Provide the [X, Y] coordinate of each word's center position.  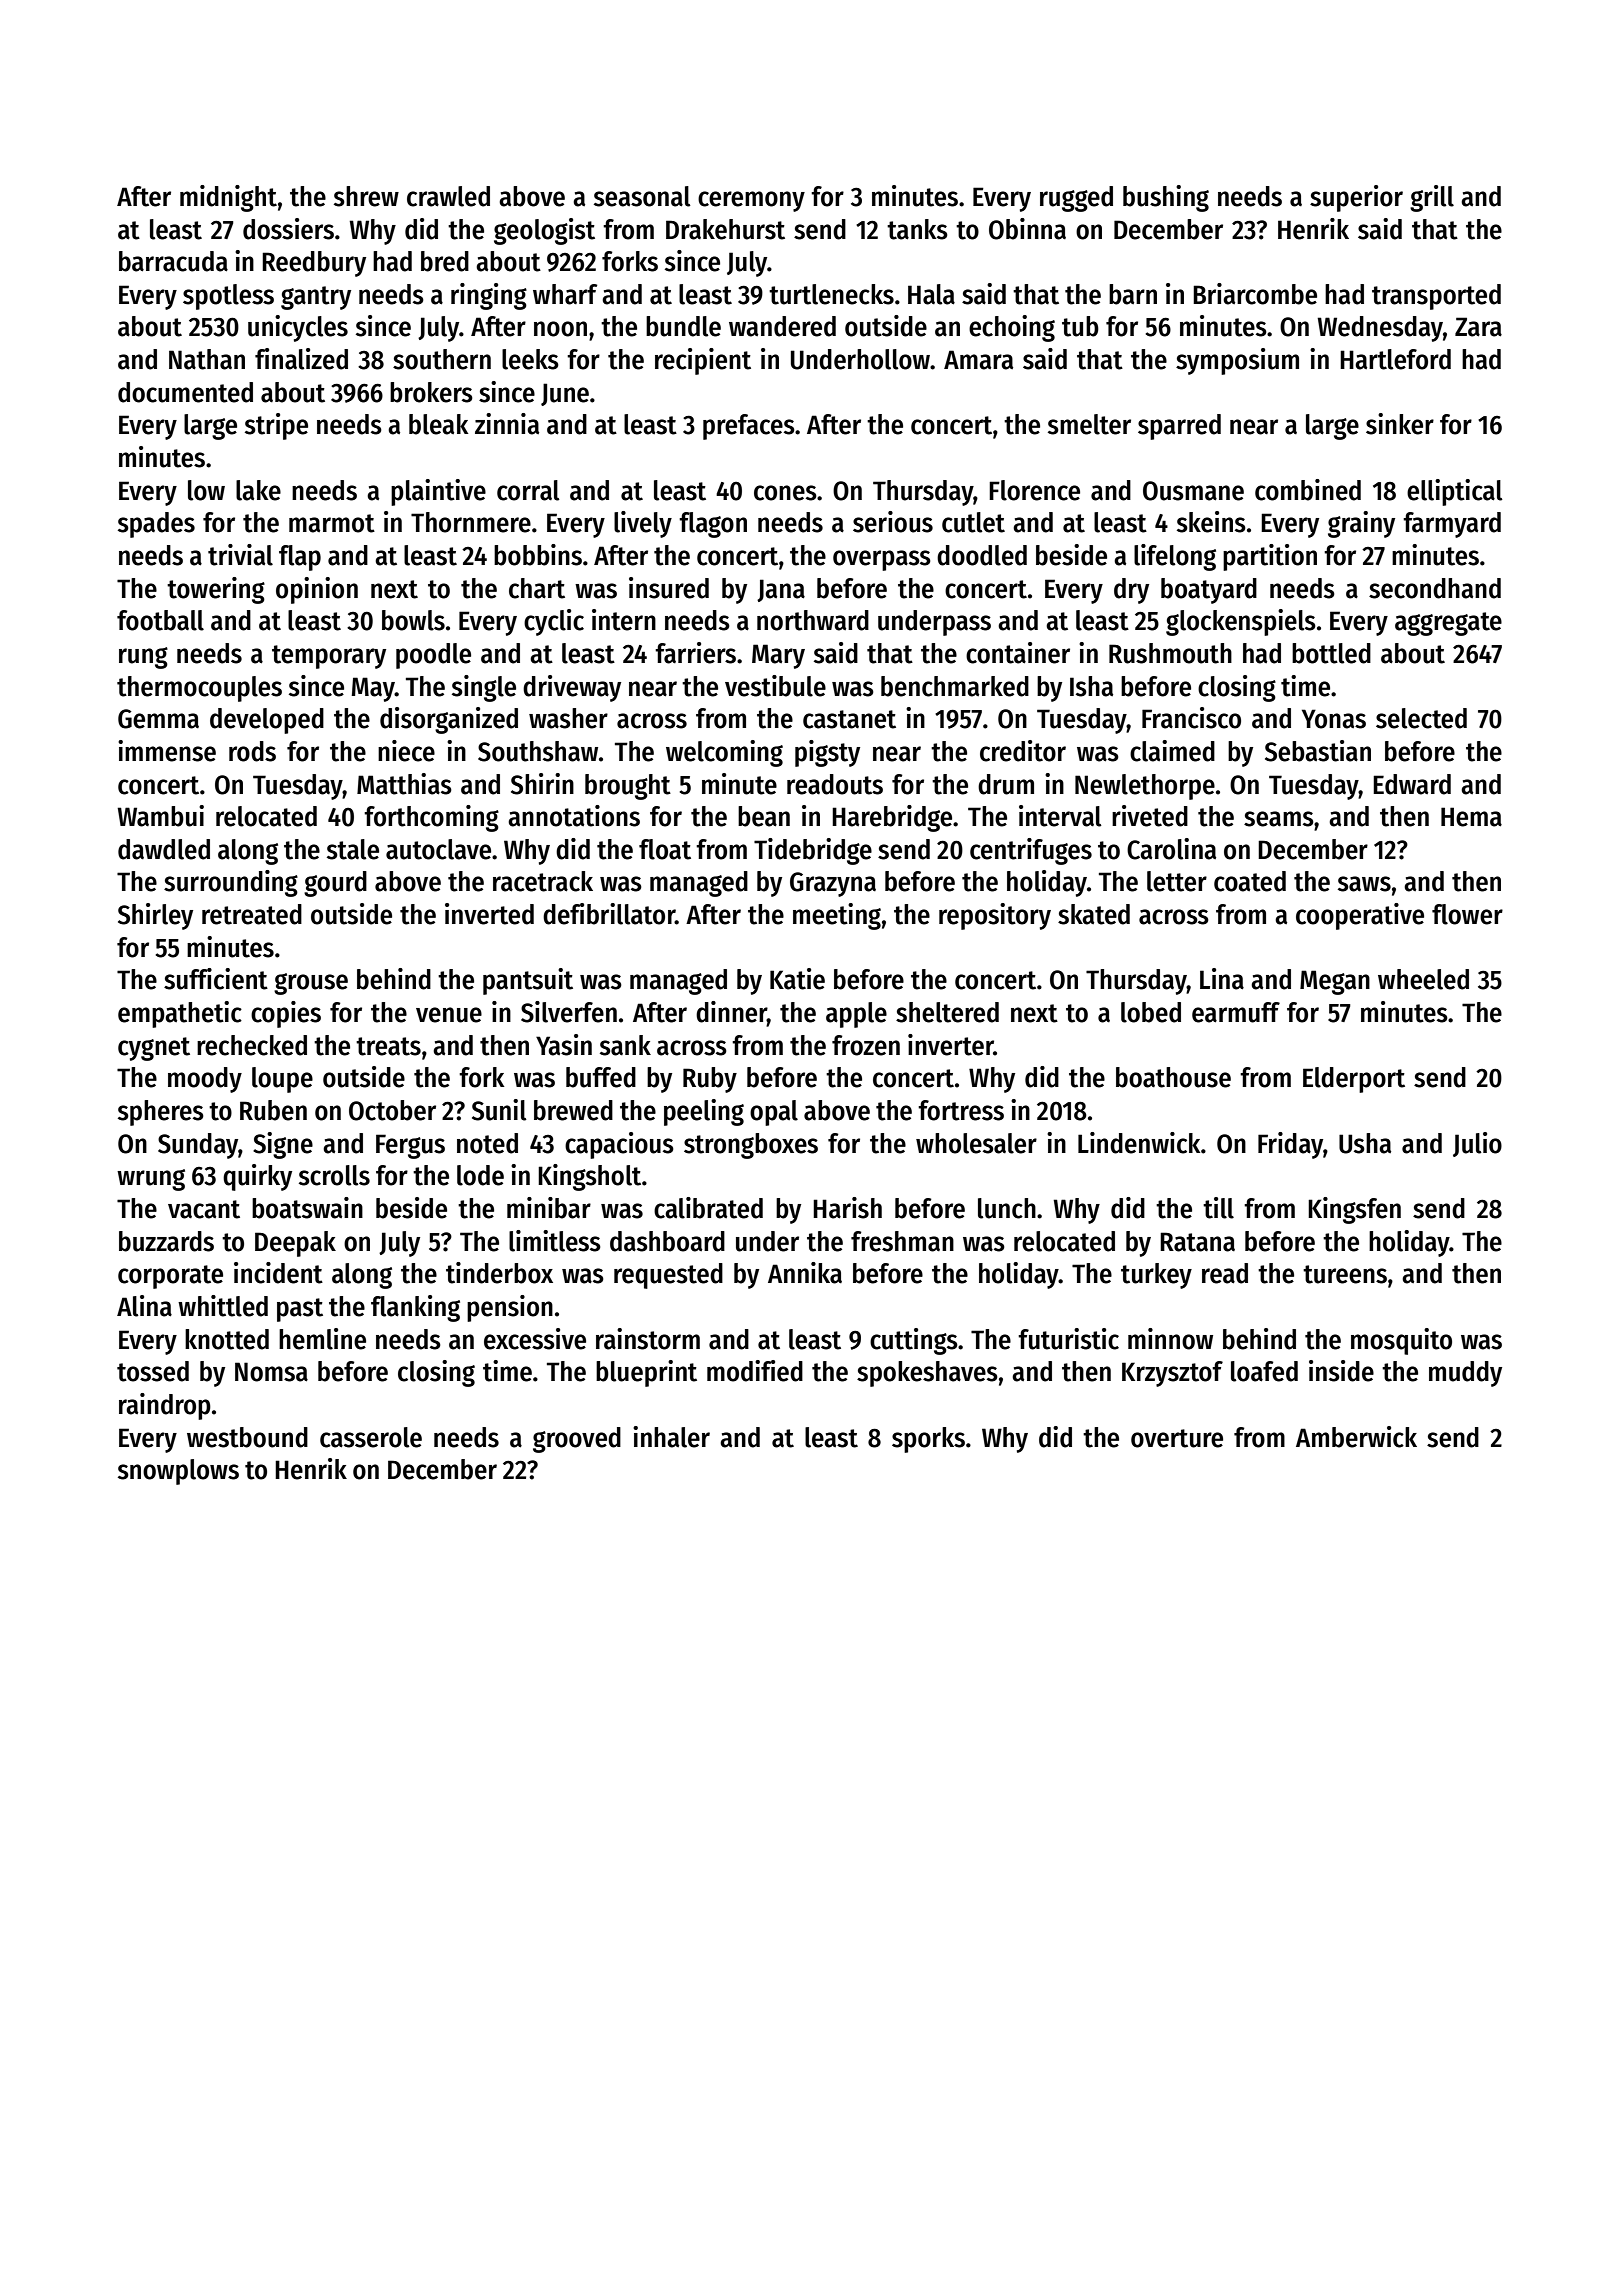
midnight [228, 198]
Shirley [155, 916]
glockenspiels [1241, 622]
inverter [951, 1045]
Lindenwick [1139, 1143]
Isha [1091, 686]
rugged [1076, 199]
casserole [371, 1437]
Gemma [158, 719]
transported [1436, 297]
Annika [805, 1273]
